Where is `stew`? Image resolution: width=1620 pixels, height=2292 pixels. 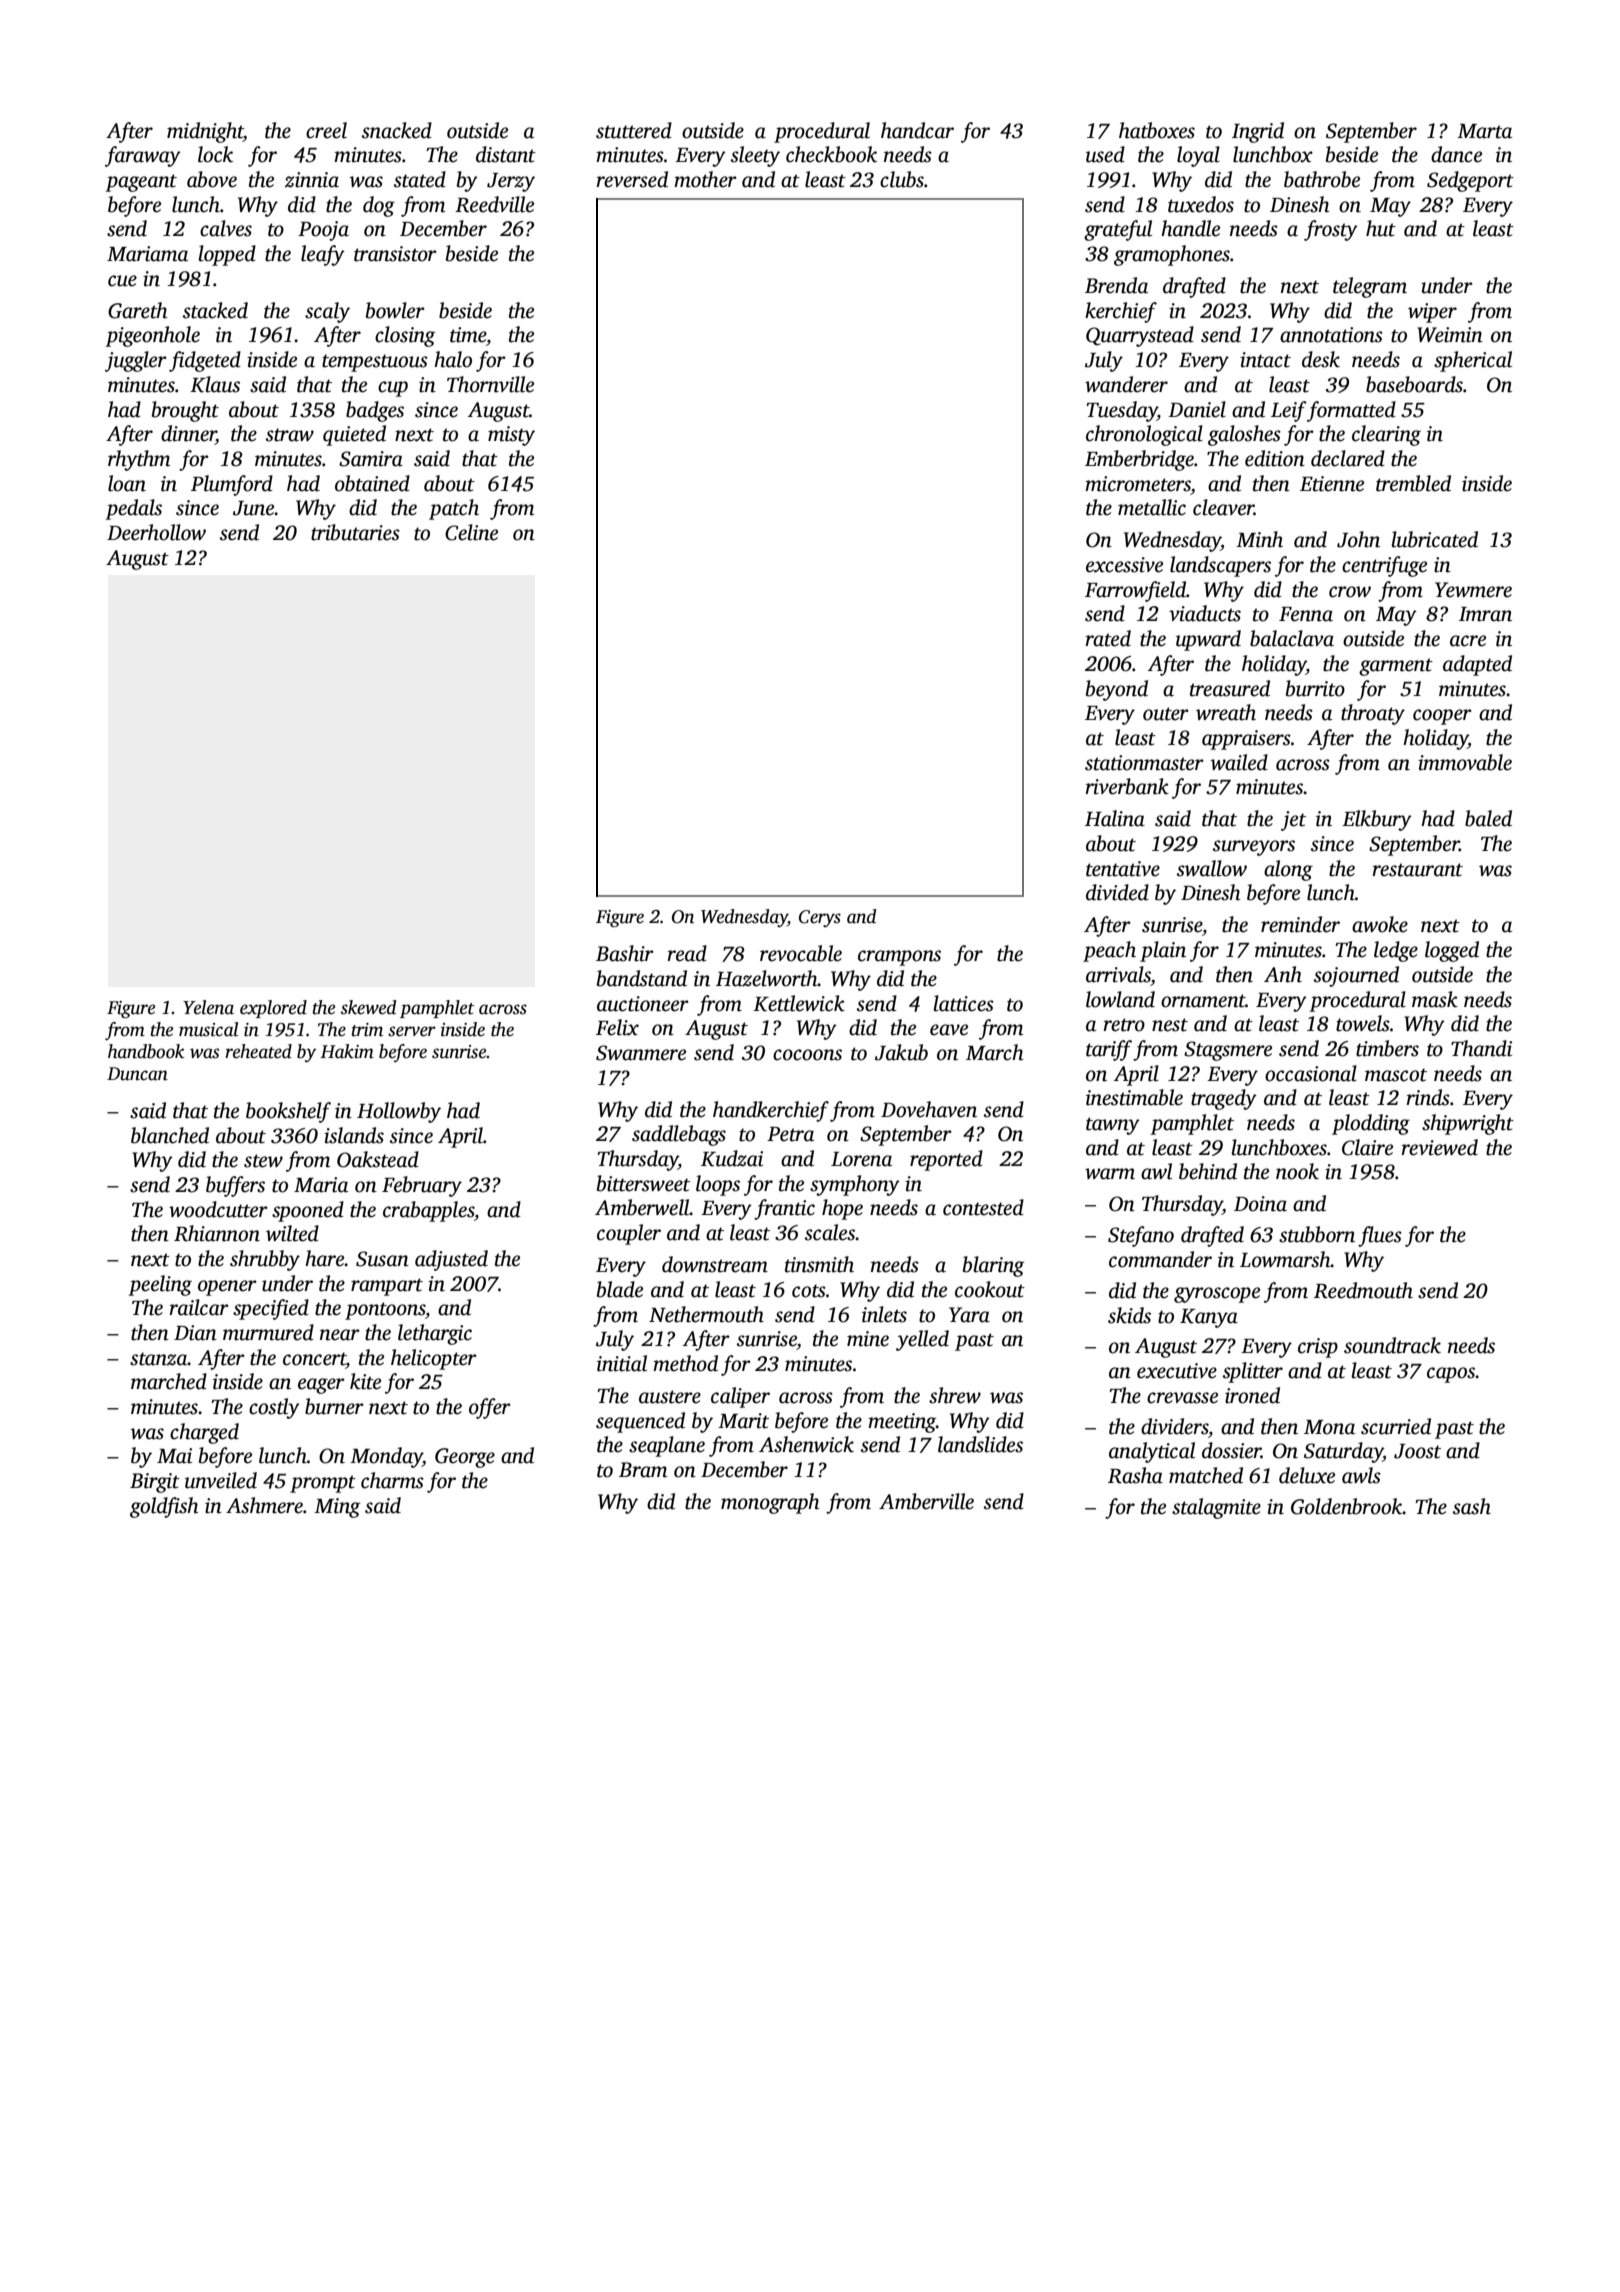
stew is located at coordinates (263, 1161).
